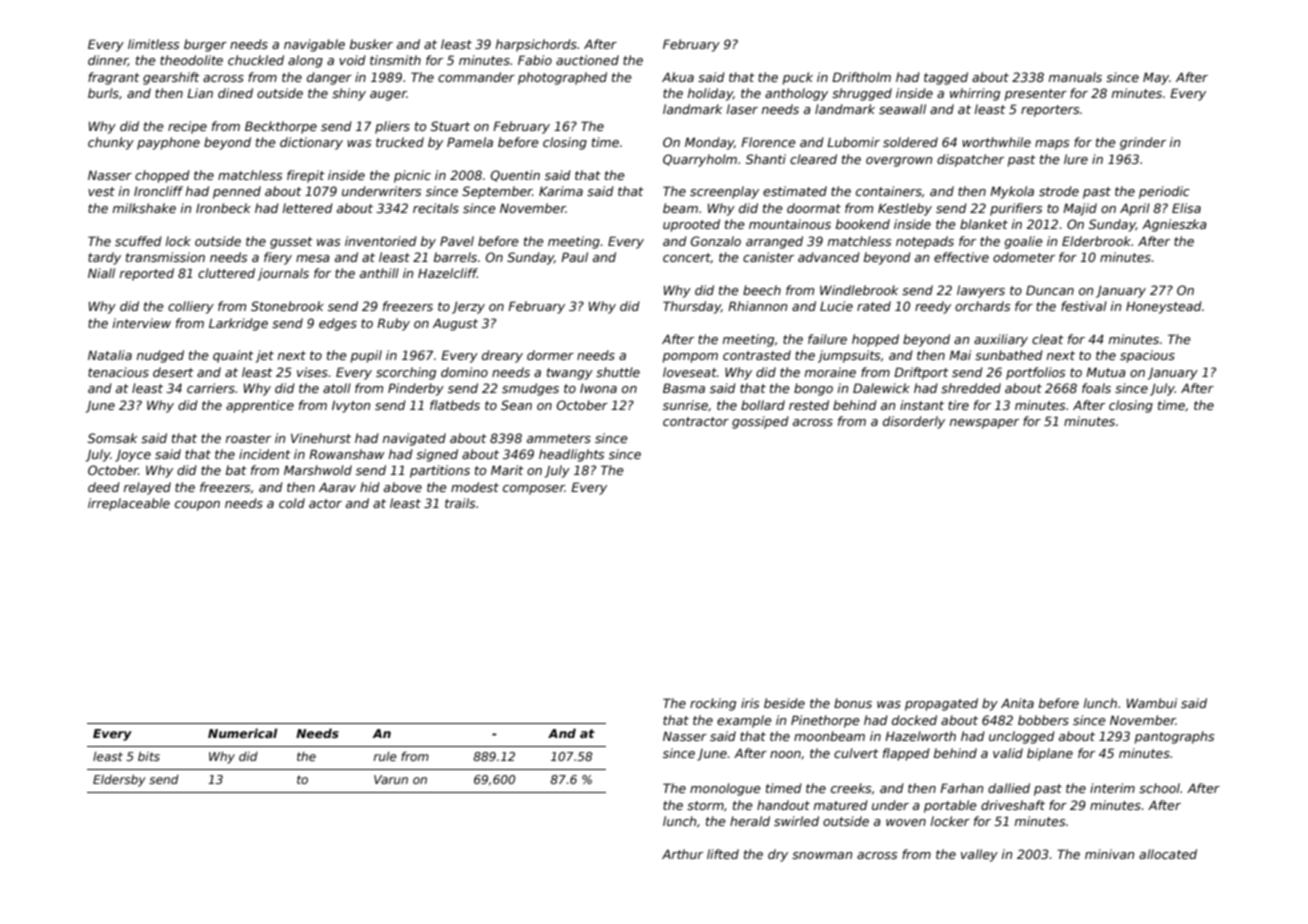 Image resolution: width=1308 pixels, height=924 pixels. Describe the element at coordinates (1096, 388) in the screenshot. I see `foals` at that location.
